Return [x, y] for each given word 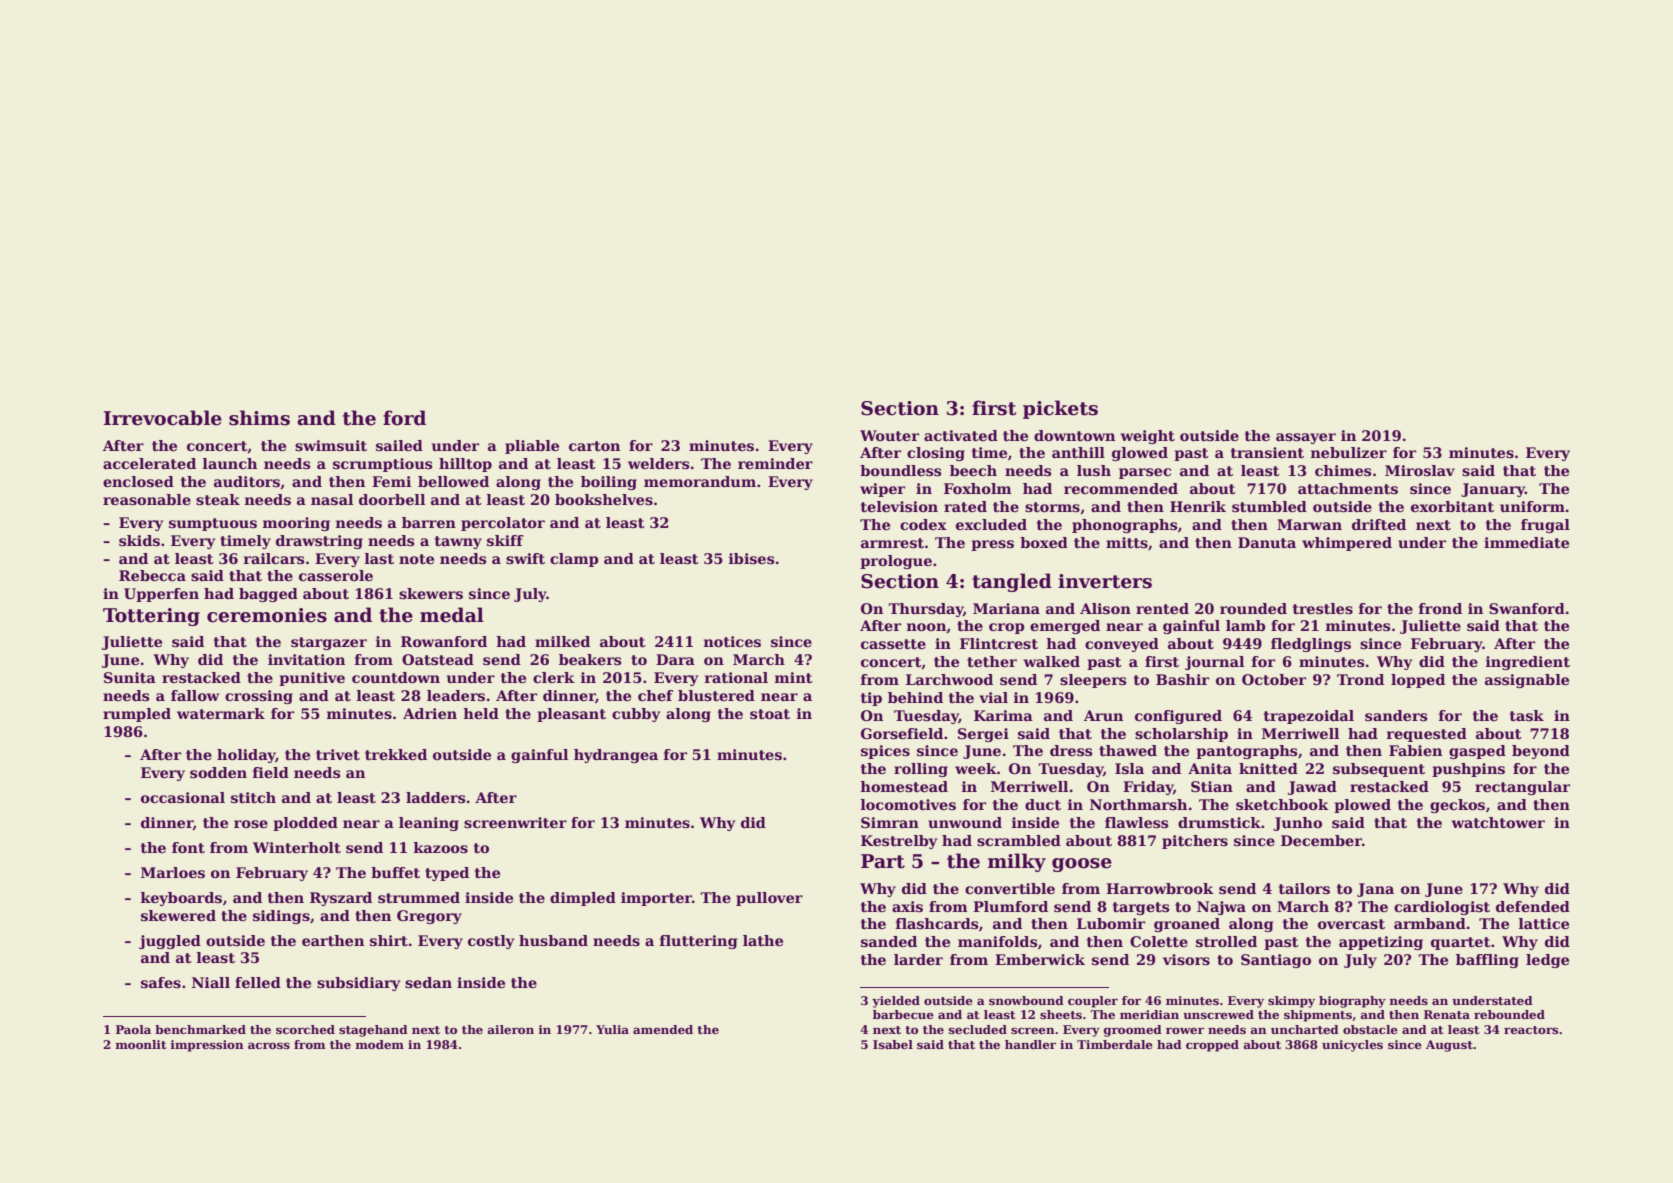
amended [663, 1029]
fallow [195, 695]
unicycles [1352, 1046]
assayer [1306, 438]
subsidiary [358, 984]
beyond [1541, 752]
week [976, 768]
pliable [532, 447]
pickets [1060, 409]
